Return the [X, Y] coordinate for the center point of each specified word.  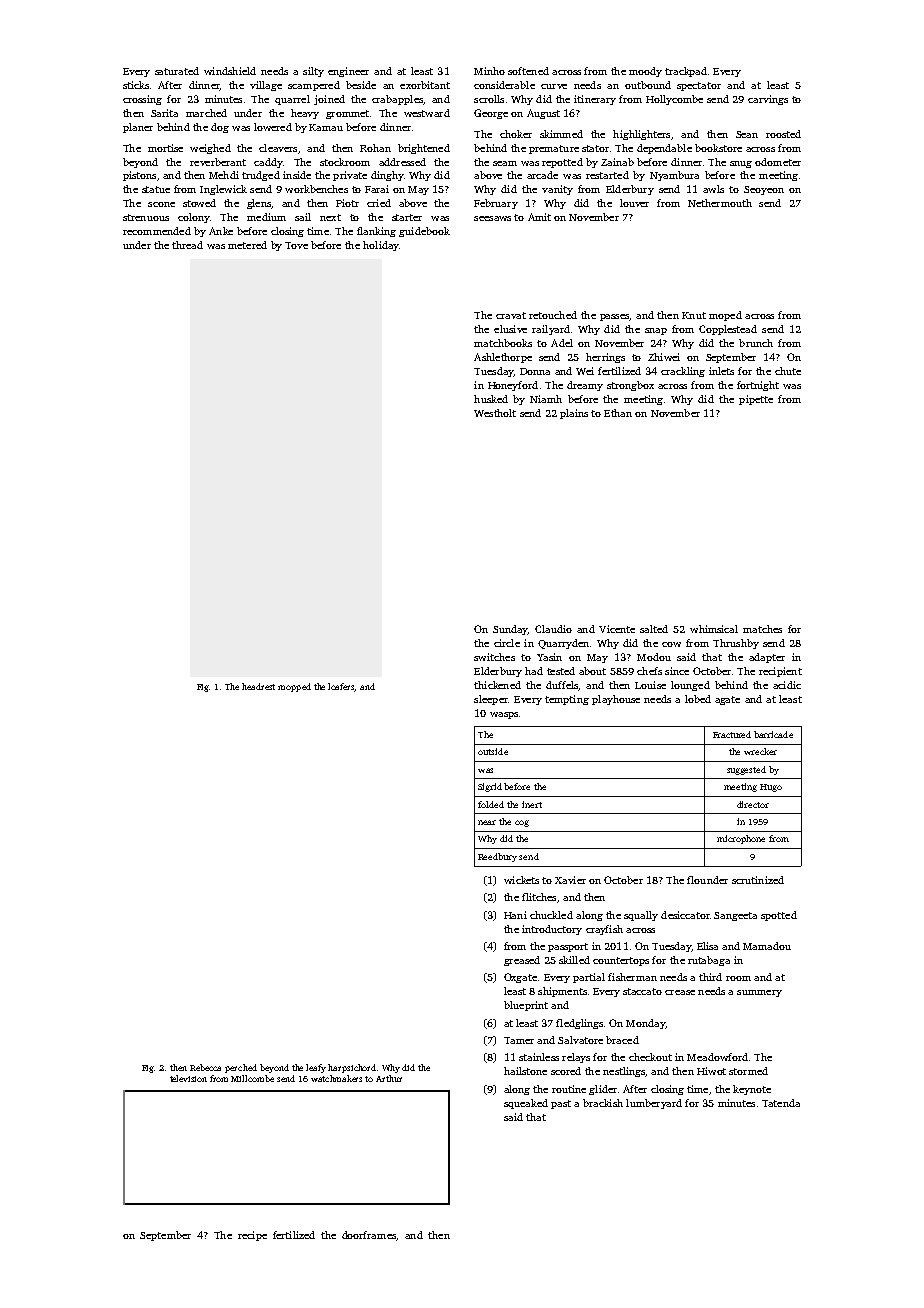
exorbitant [425, 85]
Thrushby [736, 644]
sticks [136, 85]
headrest [258, 686]
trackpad [686, 72]
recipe [252, 1236]
